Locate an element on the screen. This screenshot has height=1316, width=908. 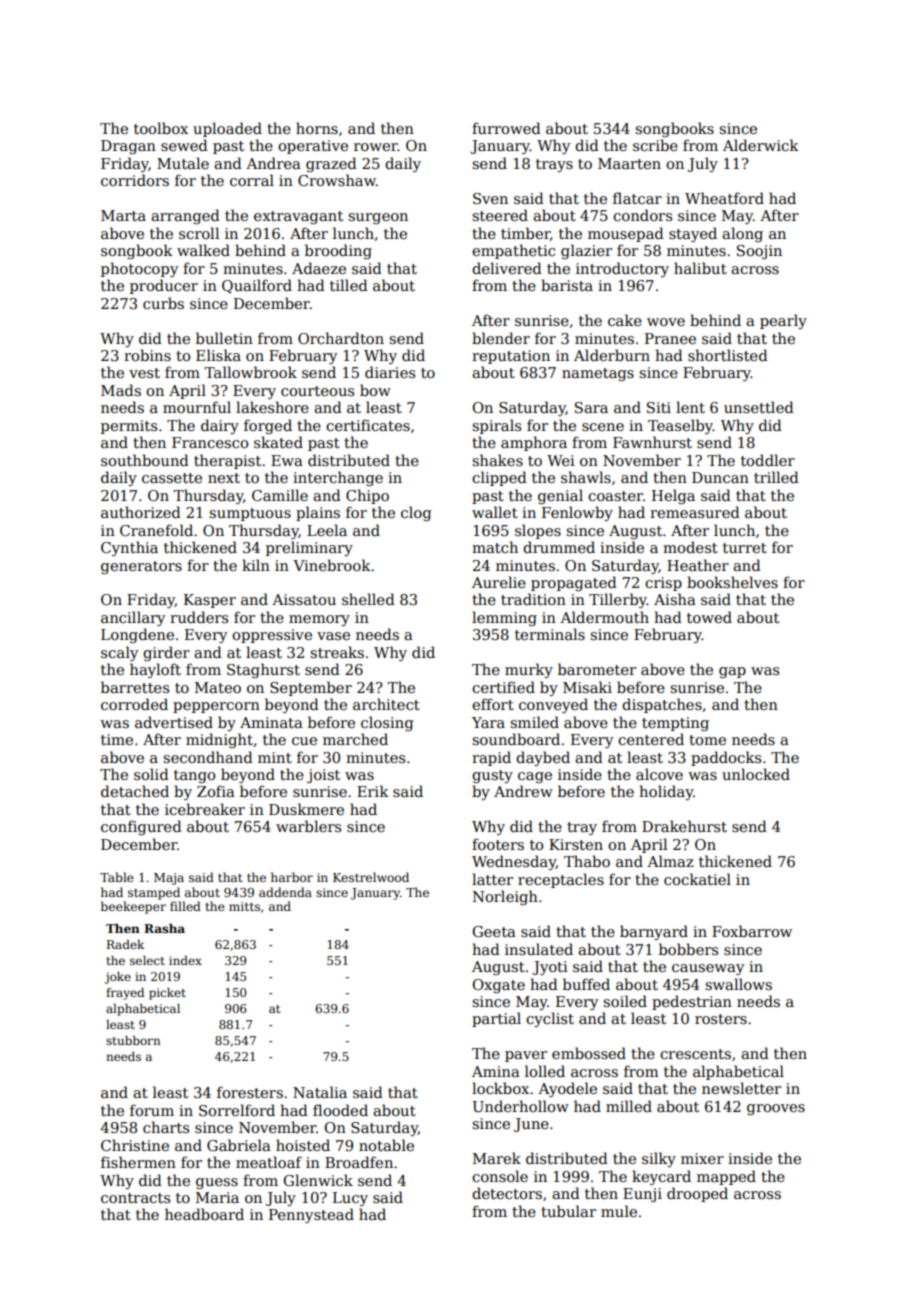
scribe is located at coordinates (655, 145).
